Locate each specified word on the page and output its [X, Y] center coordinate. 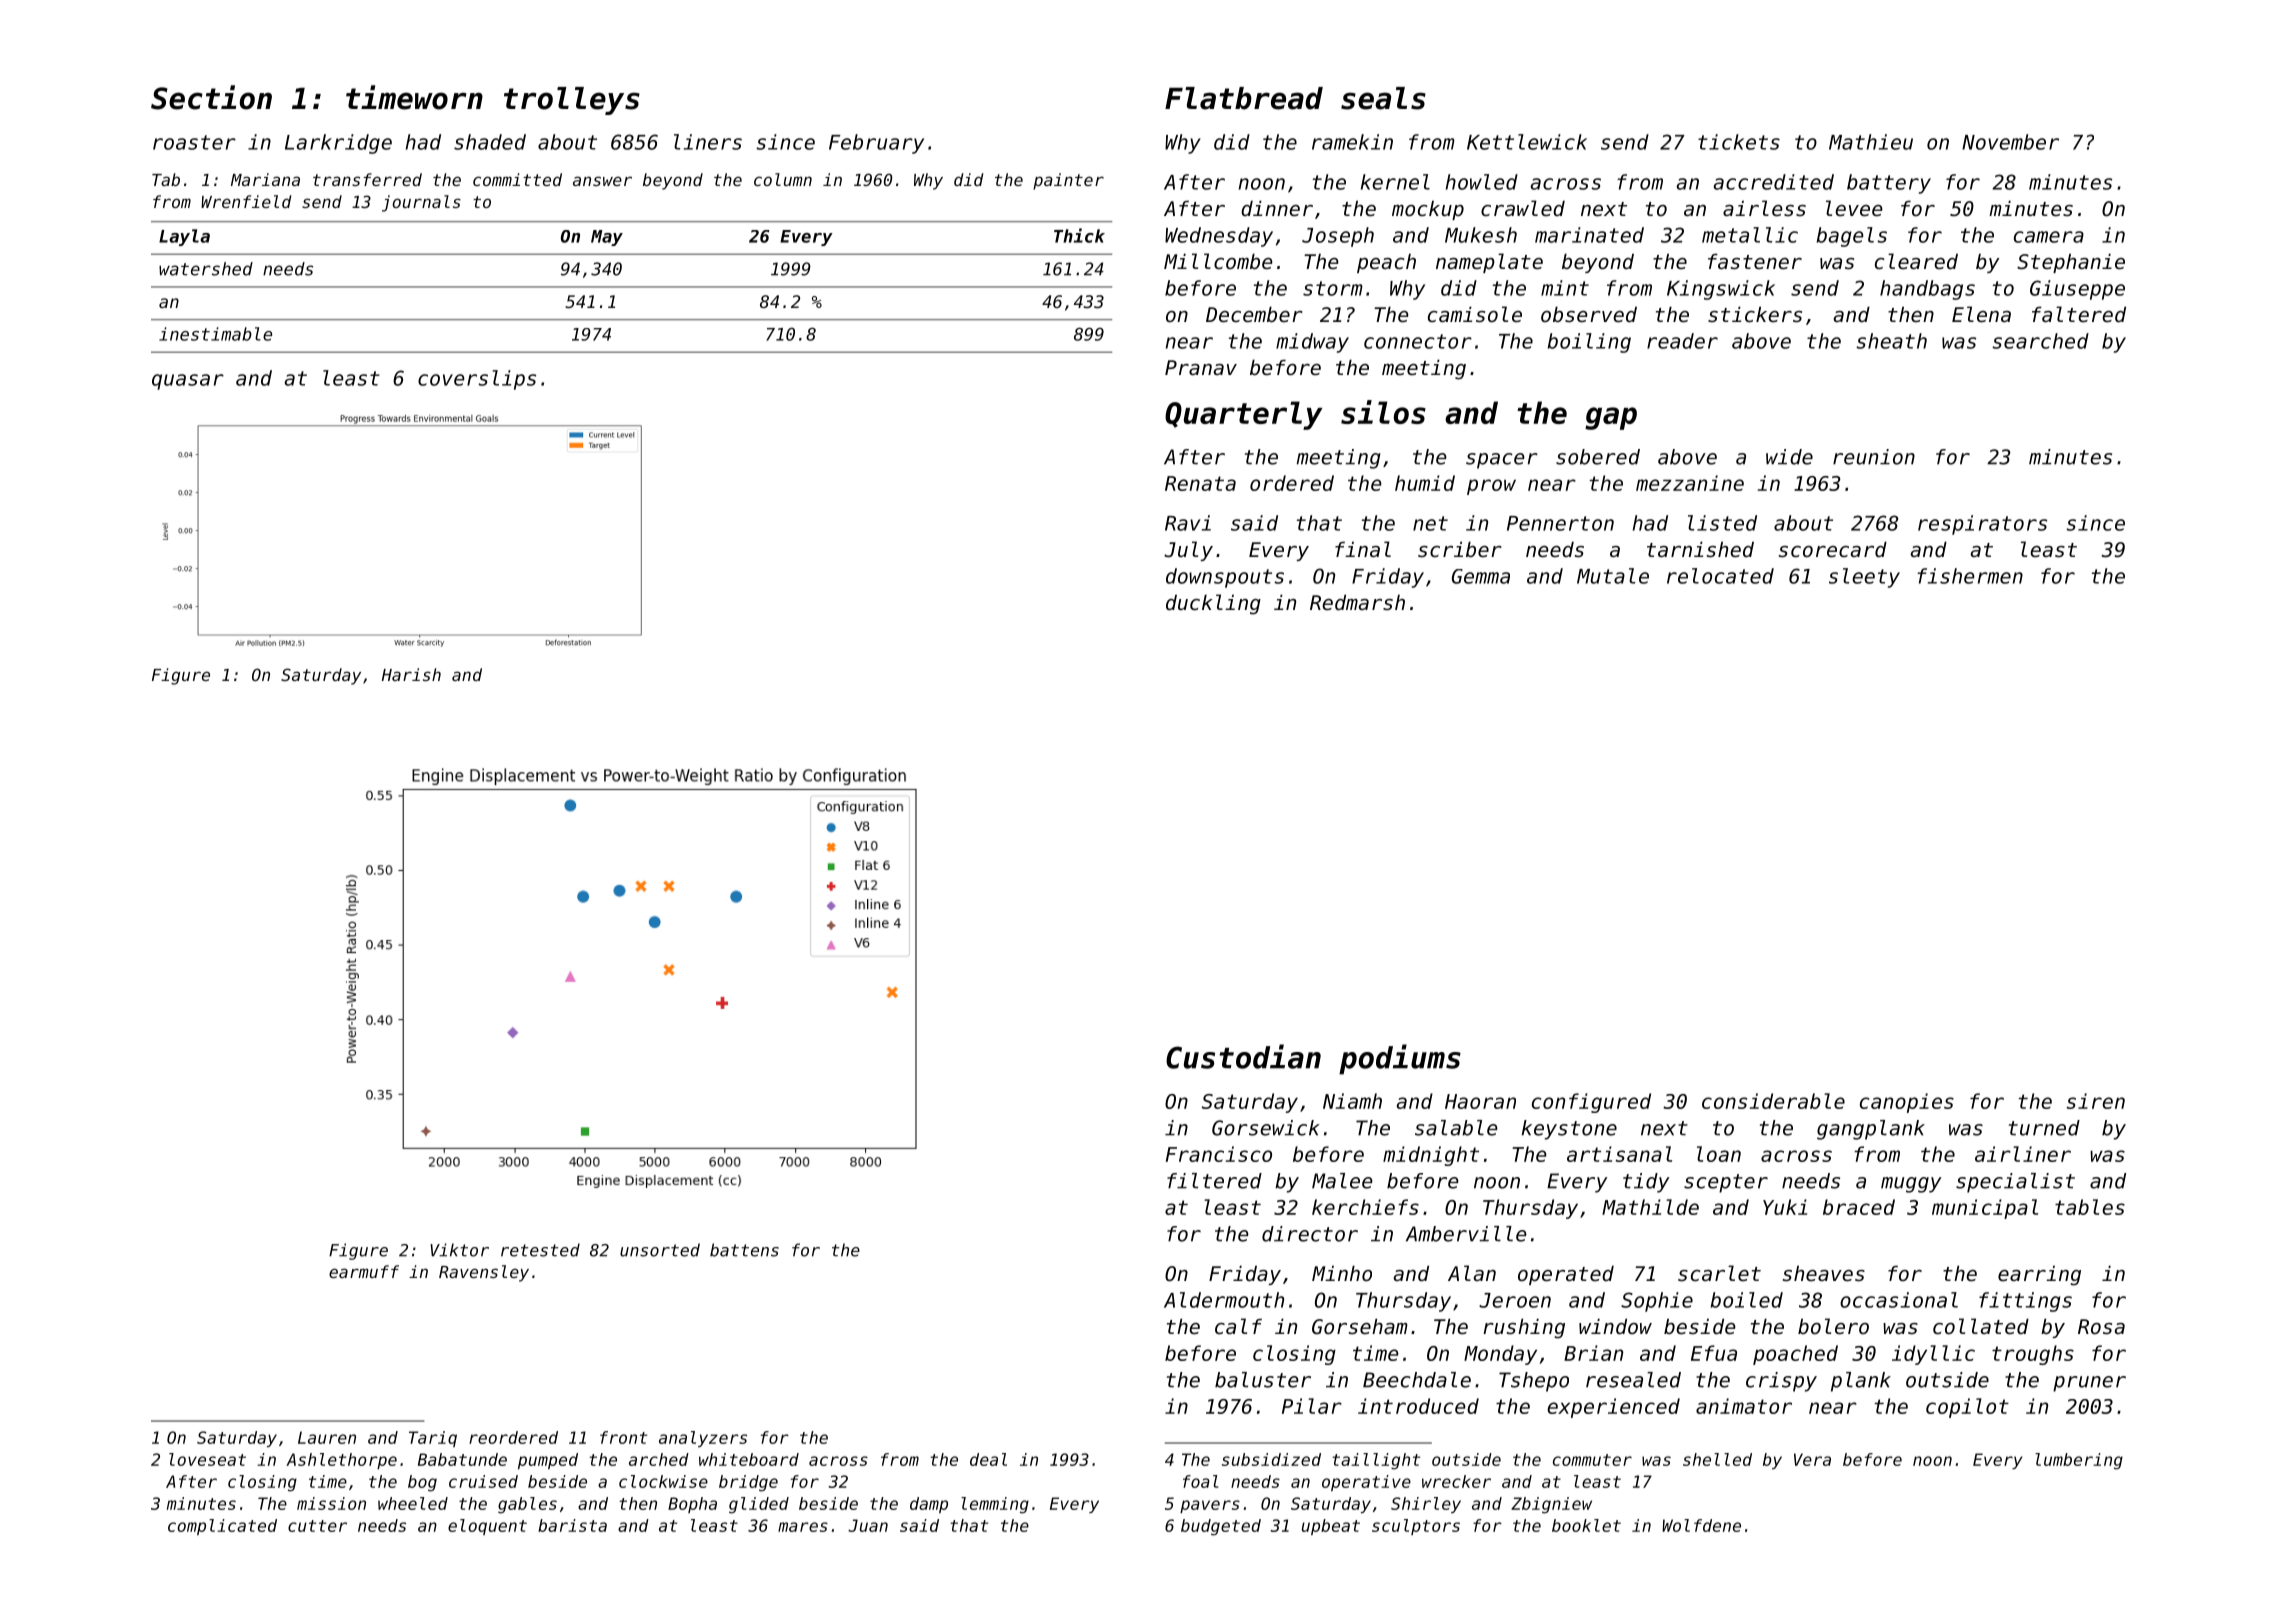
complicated [222, 1527]
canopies [1907, 1103]
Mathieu [1871, 142]
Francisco [1219, 1154]
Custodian [1243, 1056]
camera [2049, 237]
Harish [411, 674]
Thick [1079, 235]
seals [1383, 98]
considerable [1773, 1101]
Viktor [459, 1250]
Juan [868, 1525]
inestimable [215, 334]
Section [211, 97]
